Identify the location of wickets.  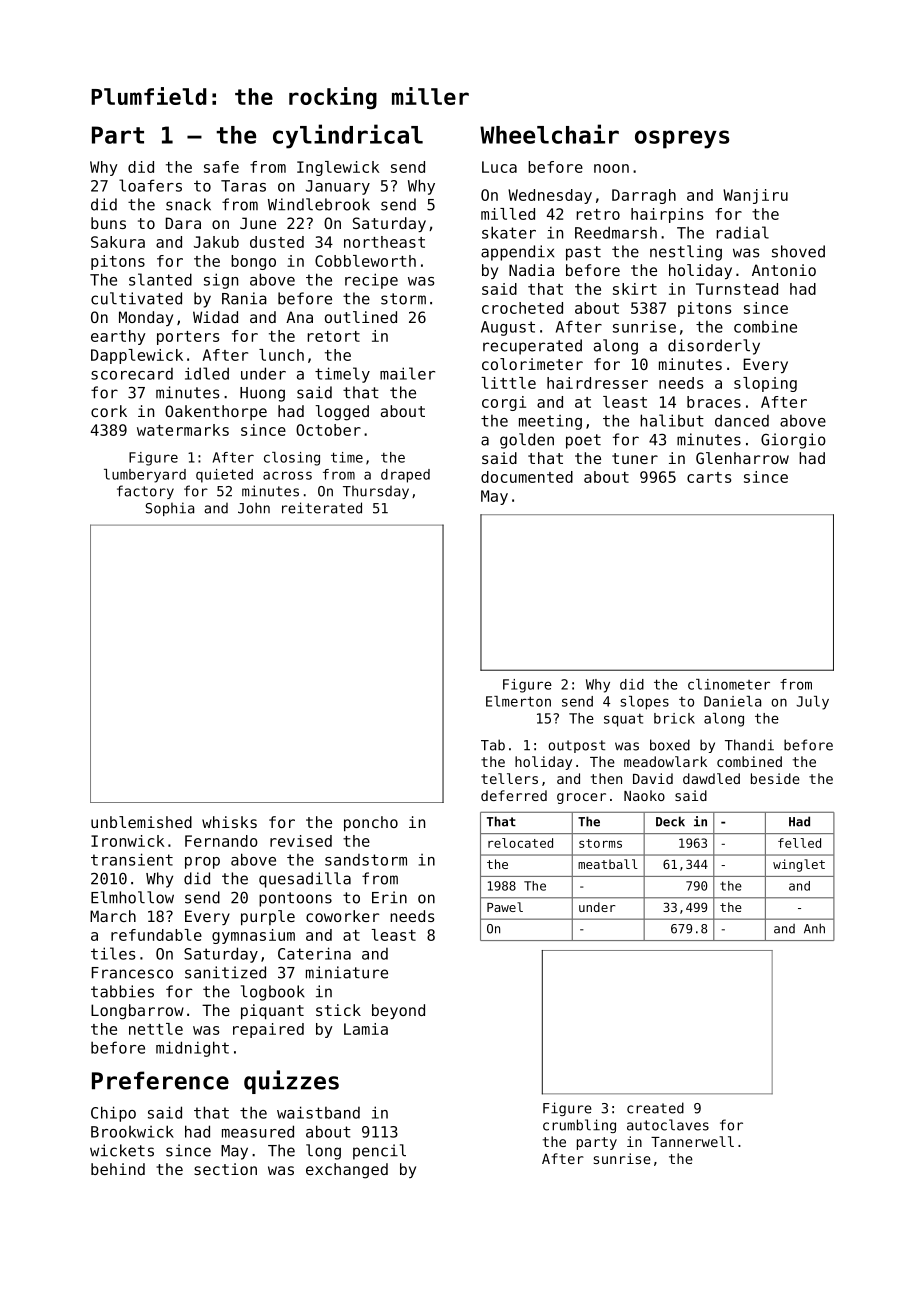
(122, 1150).
